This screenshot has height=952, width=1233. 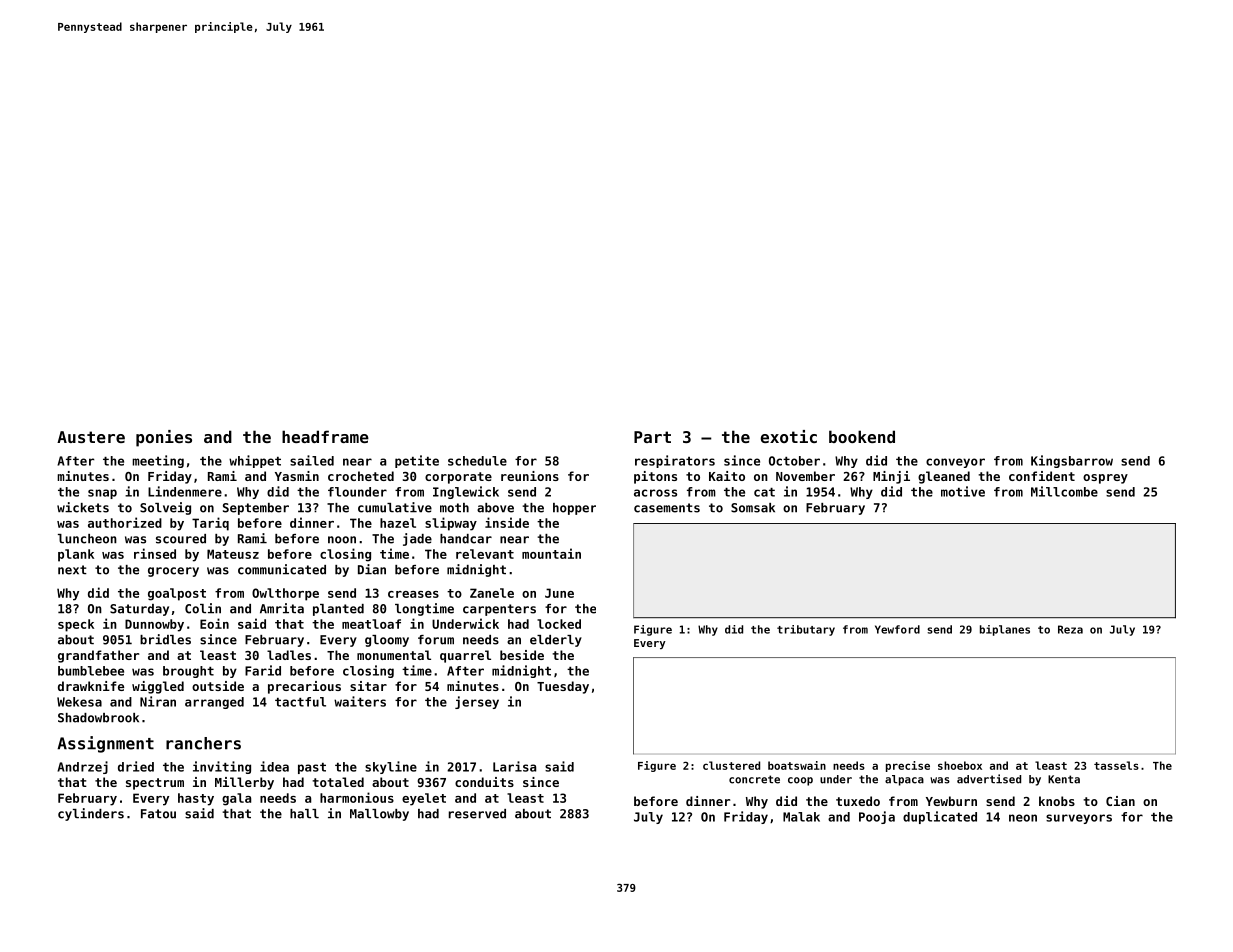 What do you see at coordinates (801, 817) in the screenshot?
I see `Malak` at bounding box center [801, 817].
